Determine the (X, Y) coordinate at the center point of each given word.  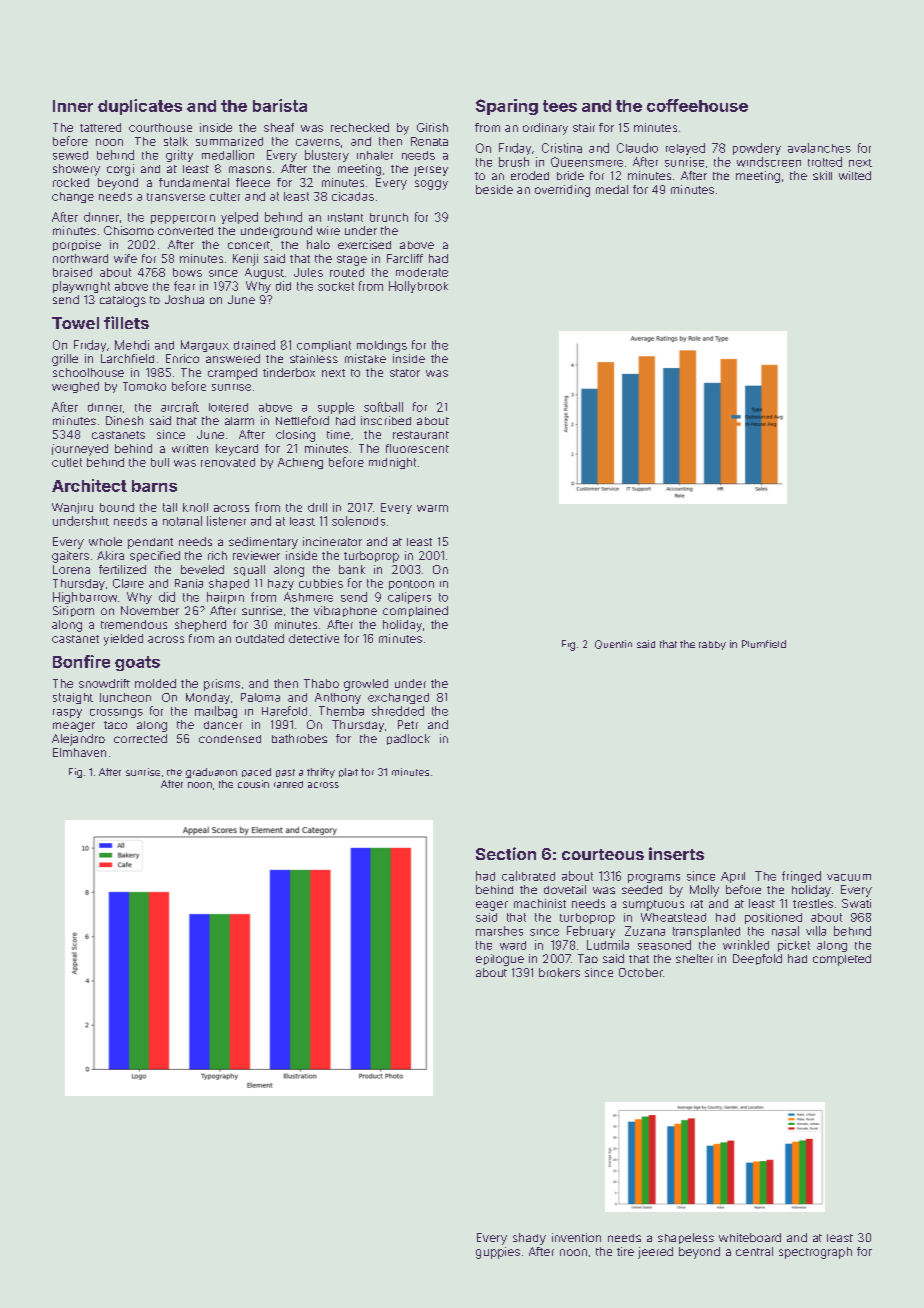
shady (529, 1239)
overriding (562, 191)
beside (494, 189)
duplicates (140, 107)
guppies (498, 1253)
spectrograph (815, 1253)
